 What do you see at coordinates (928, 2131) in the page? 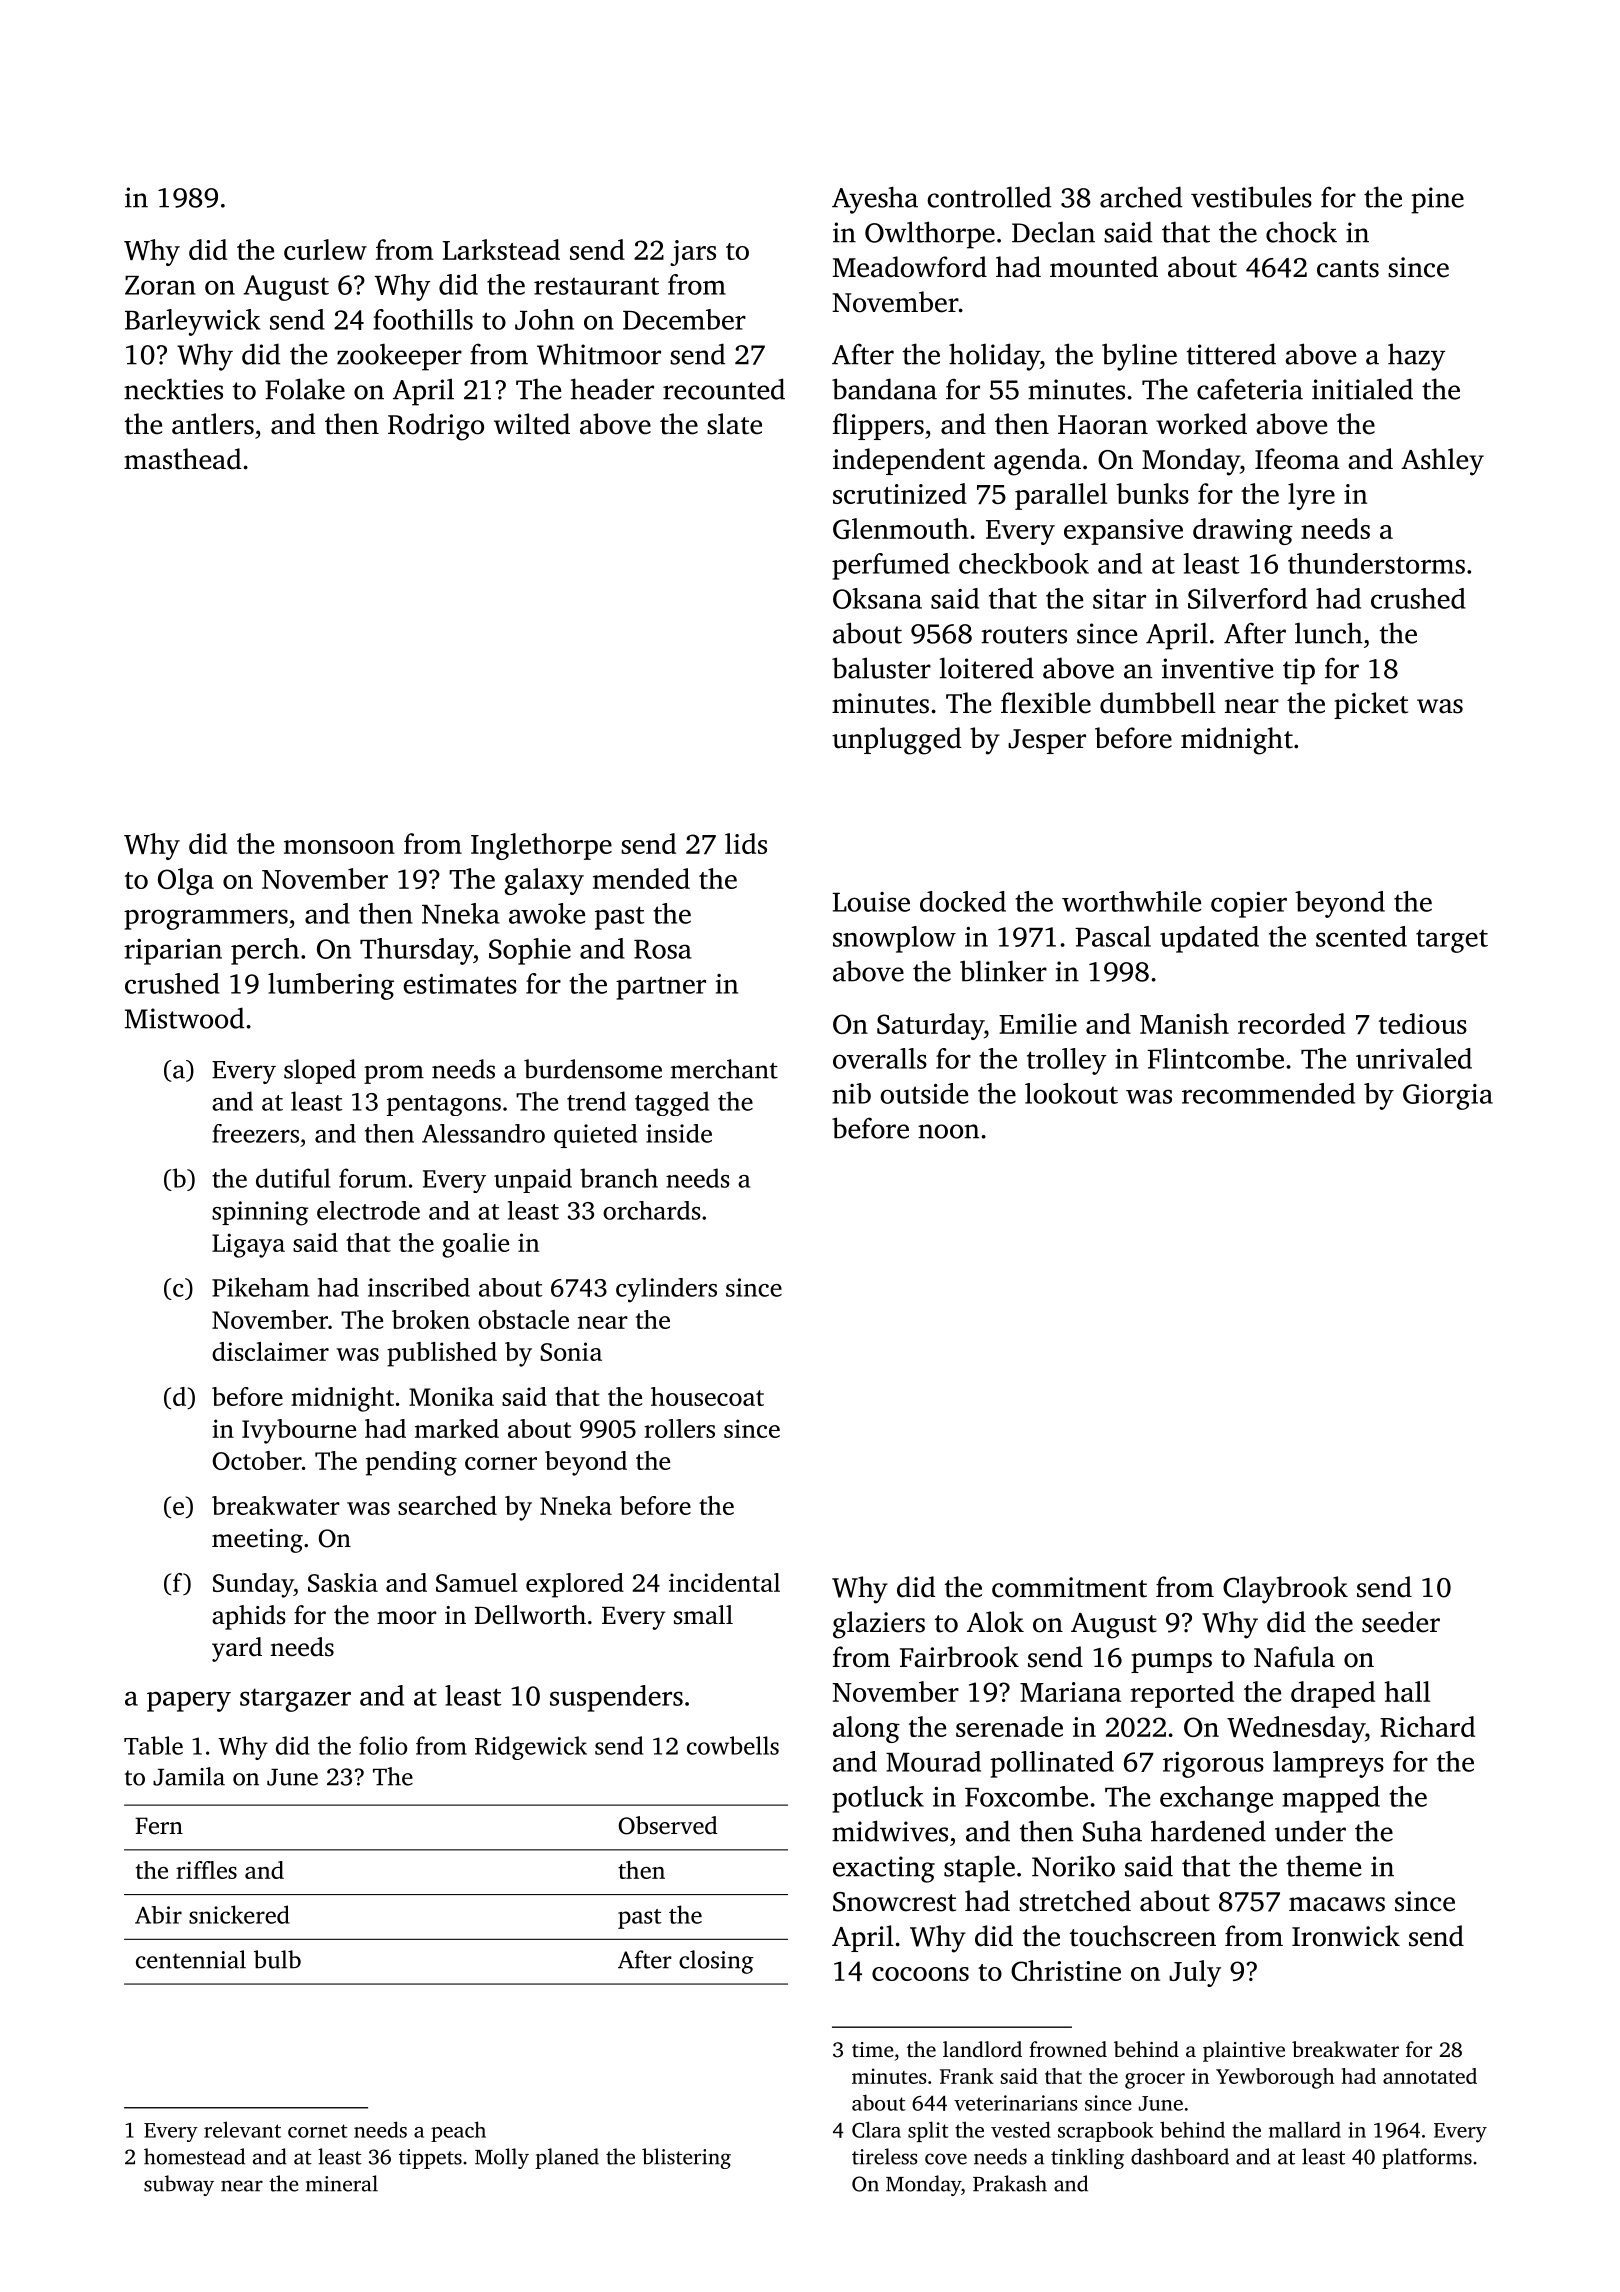
I see `split` at bounding box center [928, 2131].
